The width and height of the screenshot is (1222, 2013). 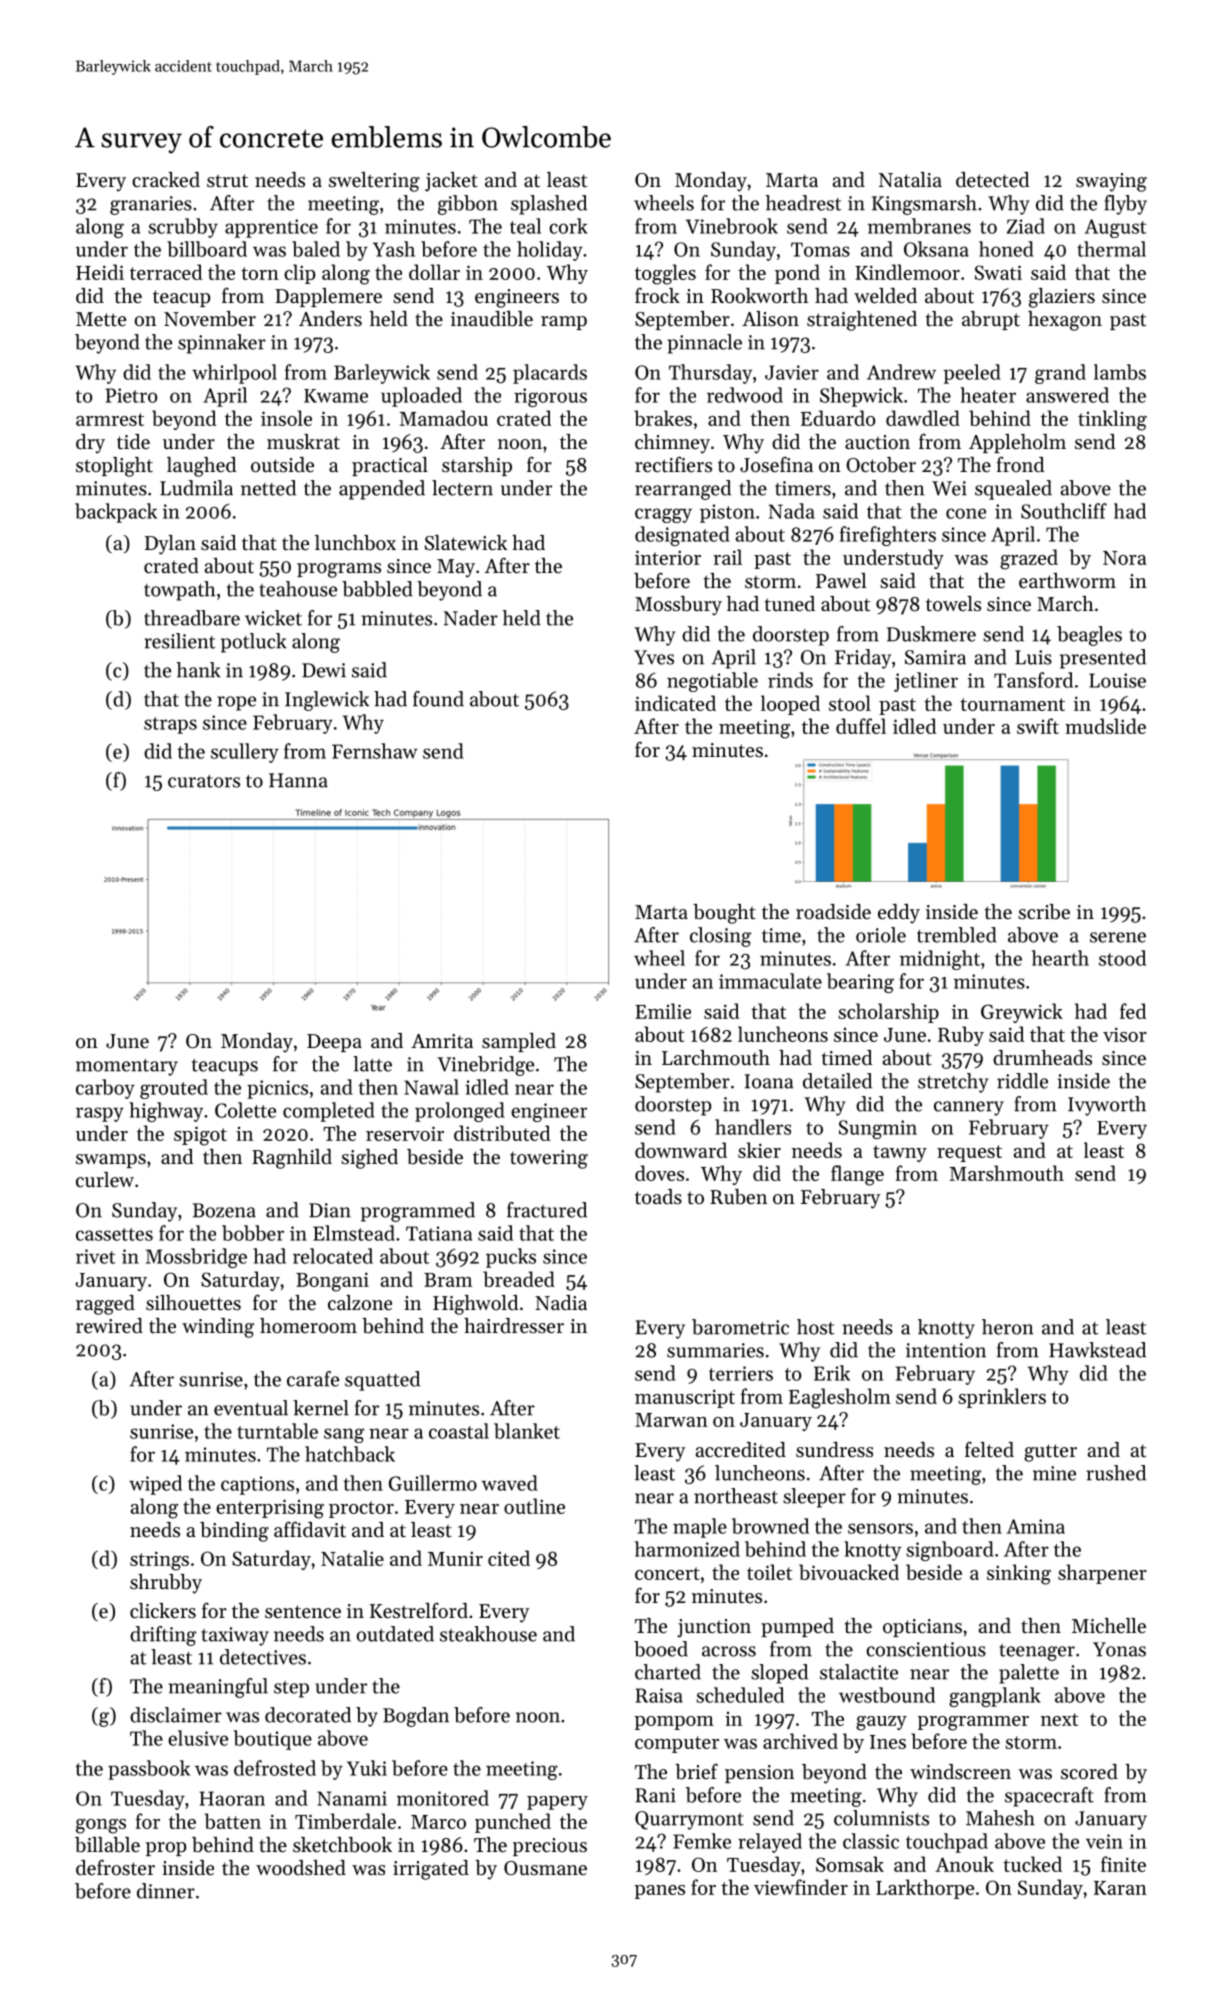 I want to click on duffel, so click(x=861, y=726).
